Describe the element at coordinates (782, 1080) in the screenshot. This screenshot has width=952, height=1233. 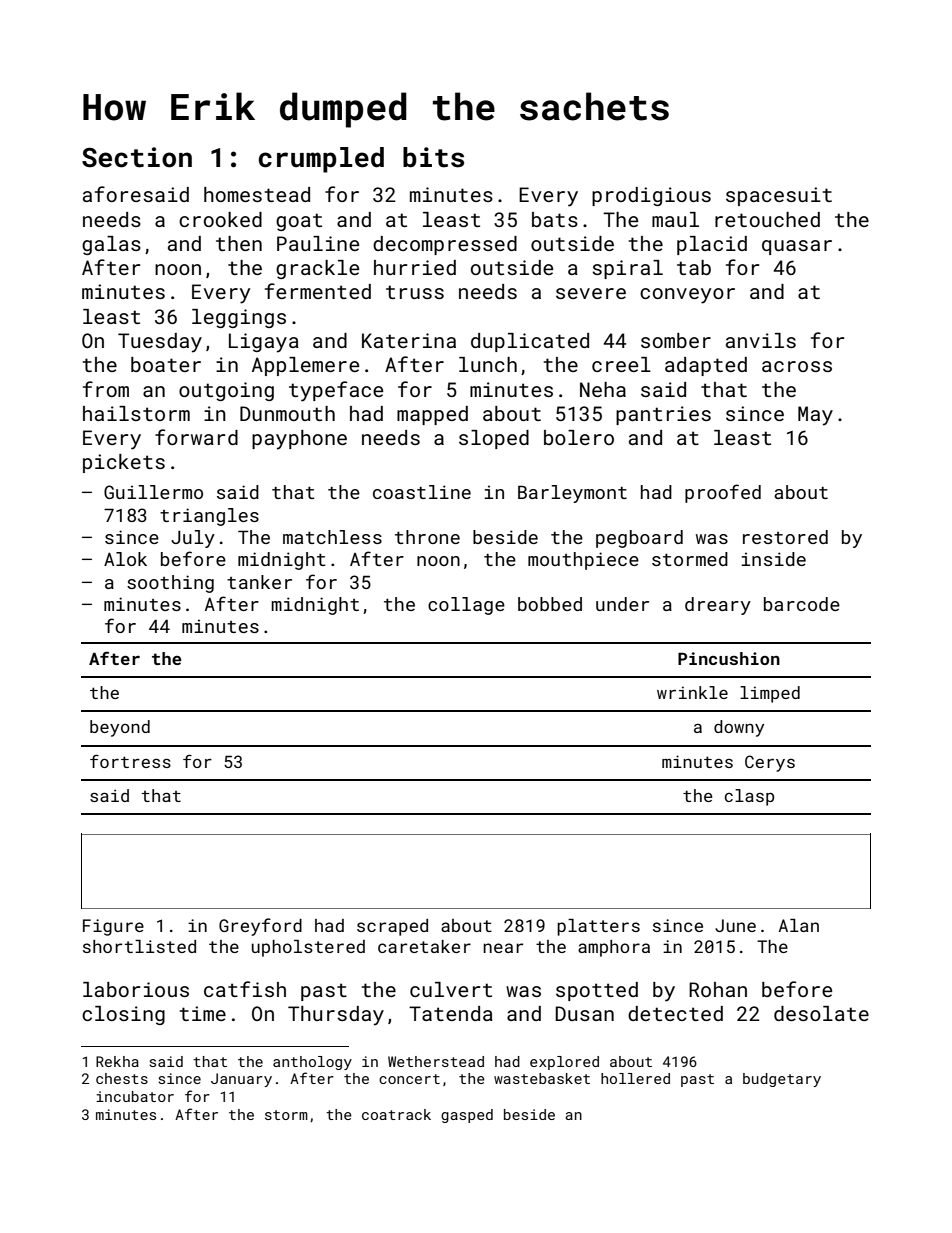
I see `budgetary` at that location.
